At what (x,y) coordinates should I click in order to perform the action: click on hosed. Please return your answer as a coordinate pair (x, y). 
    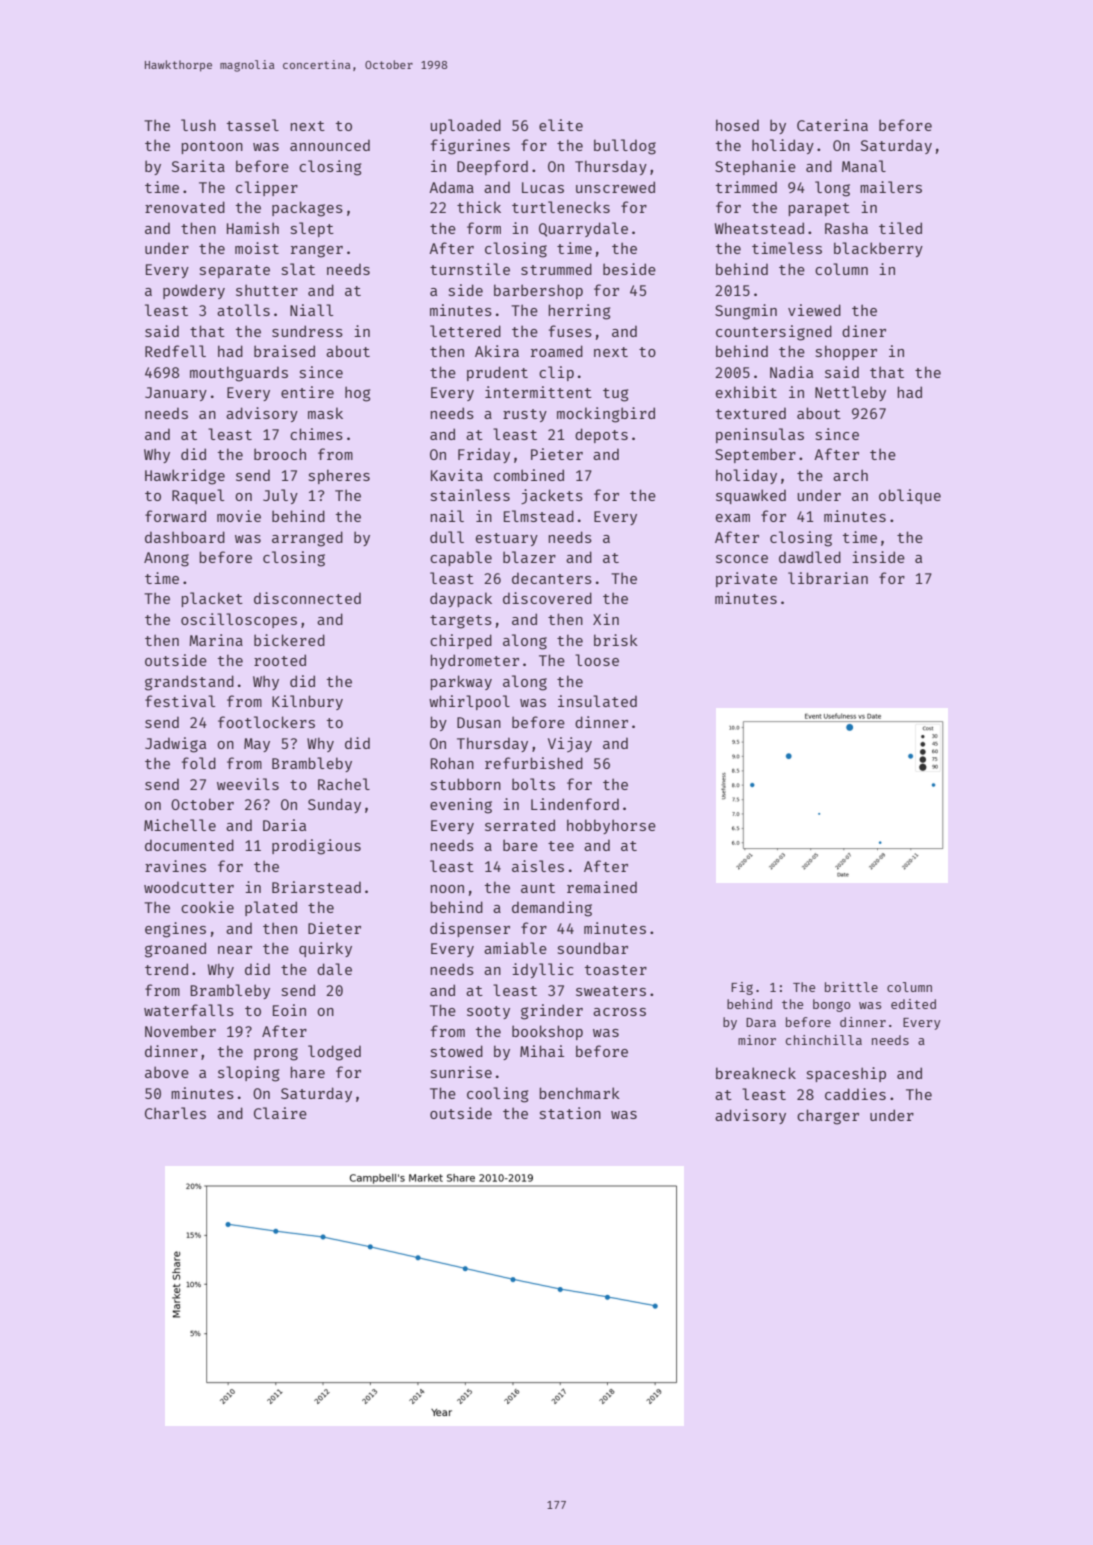
    Looking at the image, I should click on (737, 125).
